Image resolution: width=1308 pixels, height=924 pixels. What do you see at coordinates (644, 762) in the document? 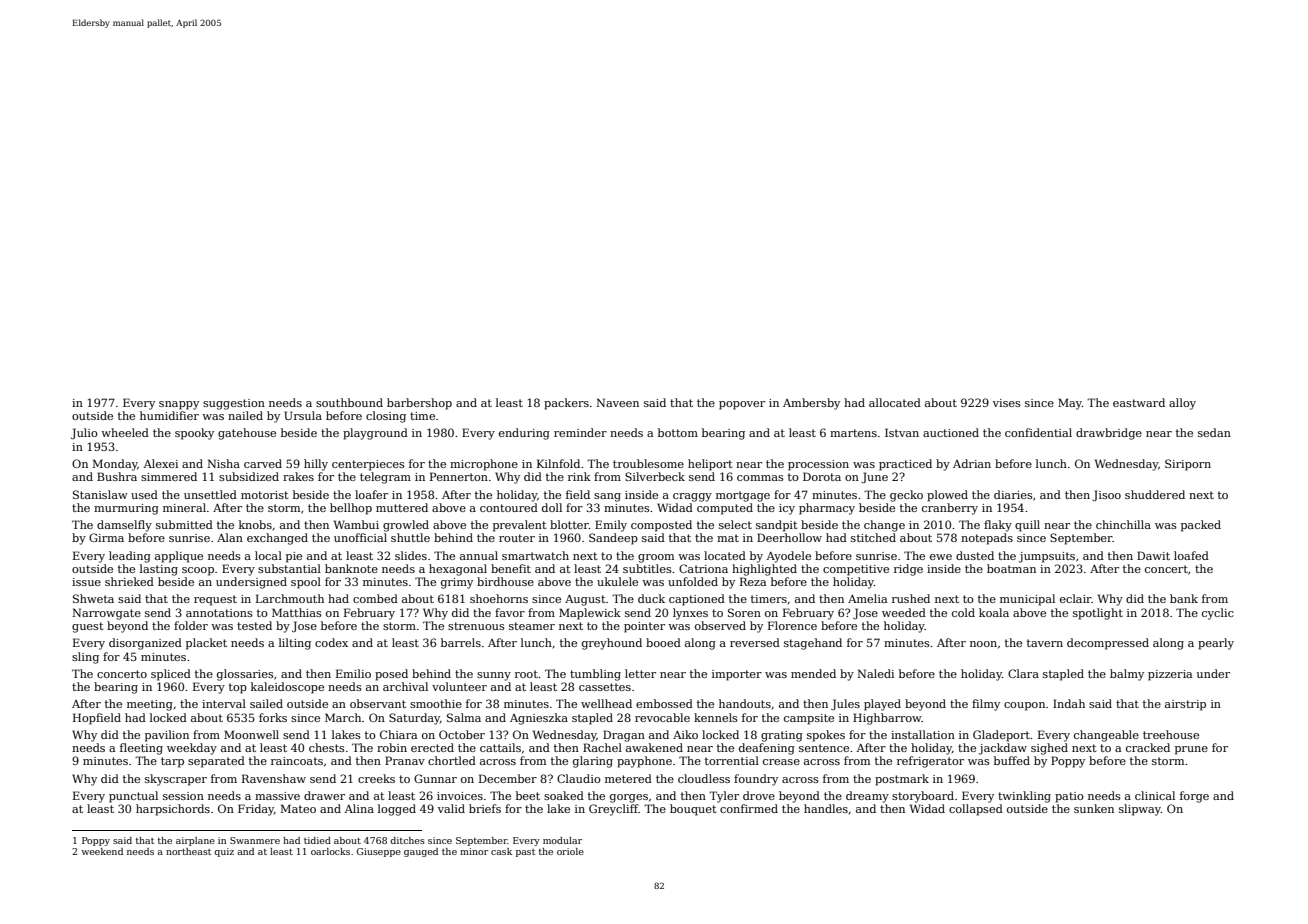
I see `payphone` at bounding box center [644, 762].
